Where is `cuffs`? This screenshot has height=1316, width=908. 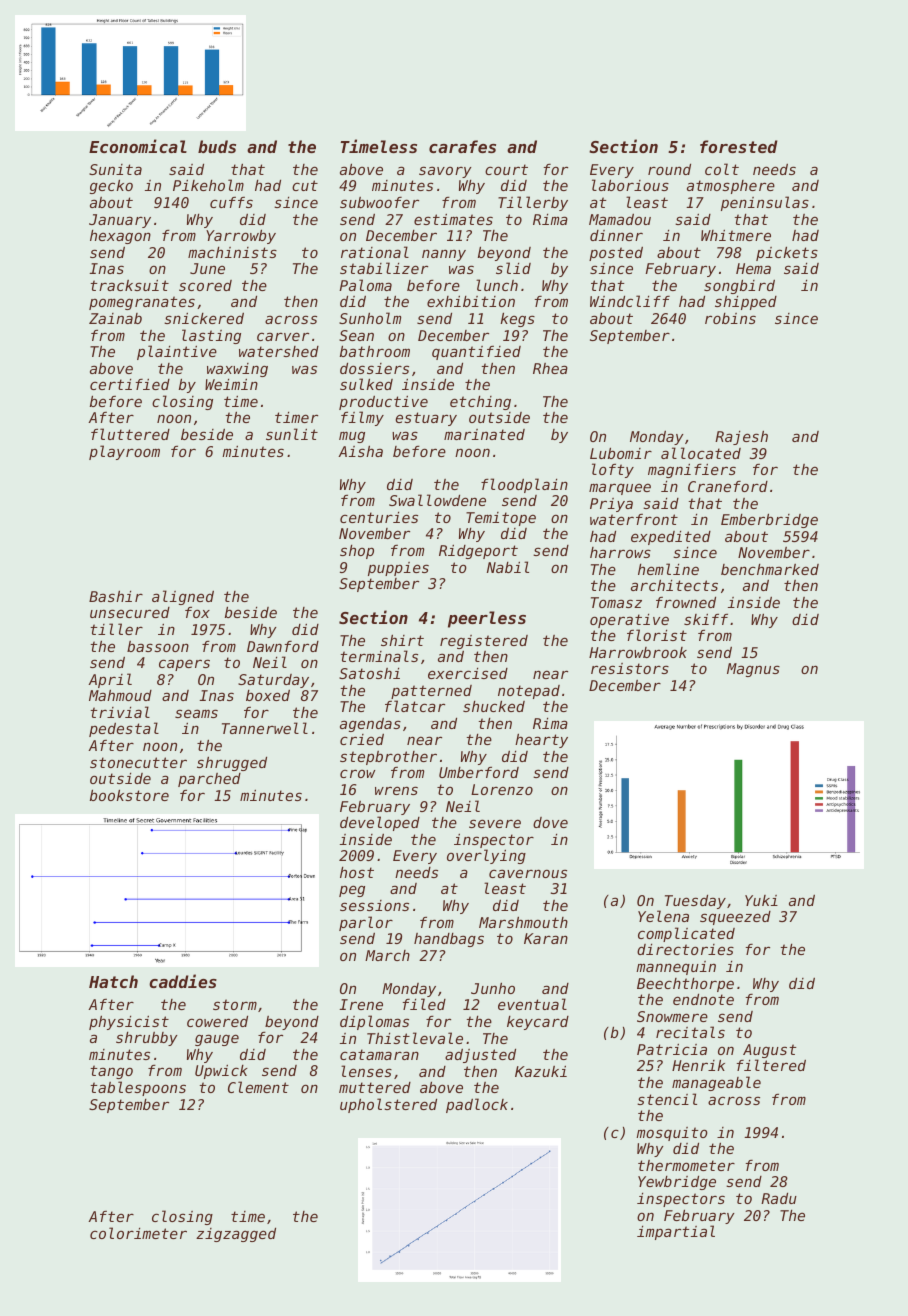 cuffs is located at coordinates (231, 202).
